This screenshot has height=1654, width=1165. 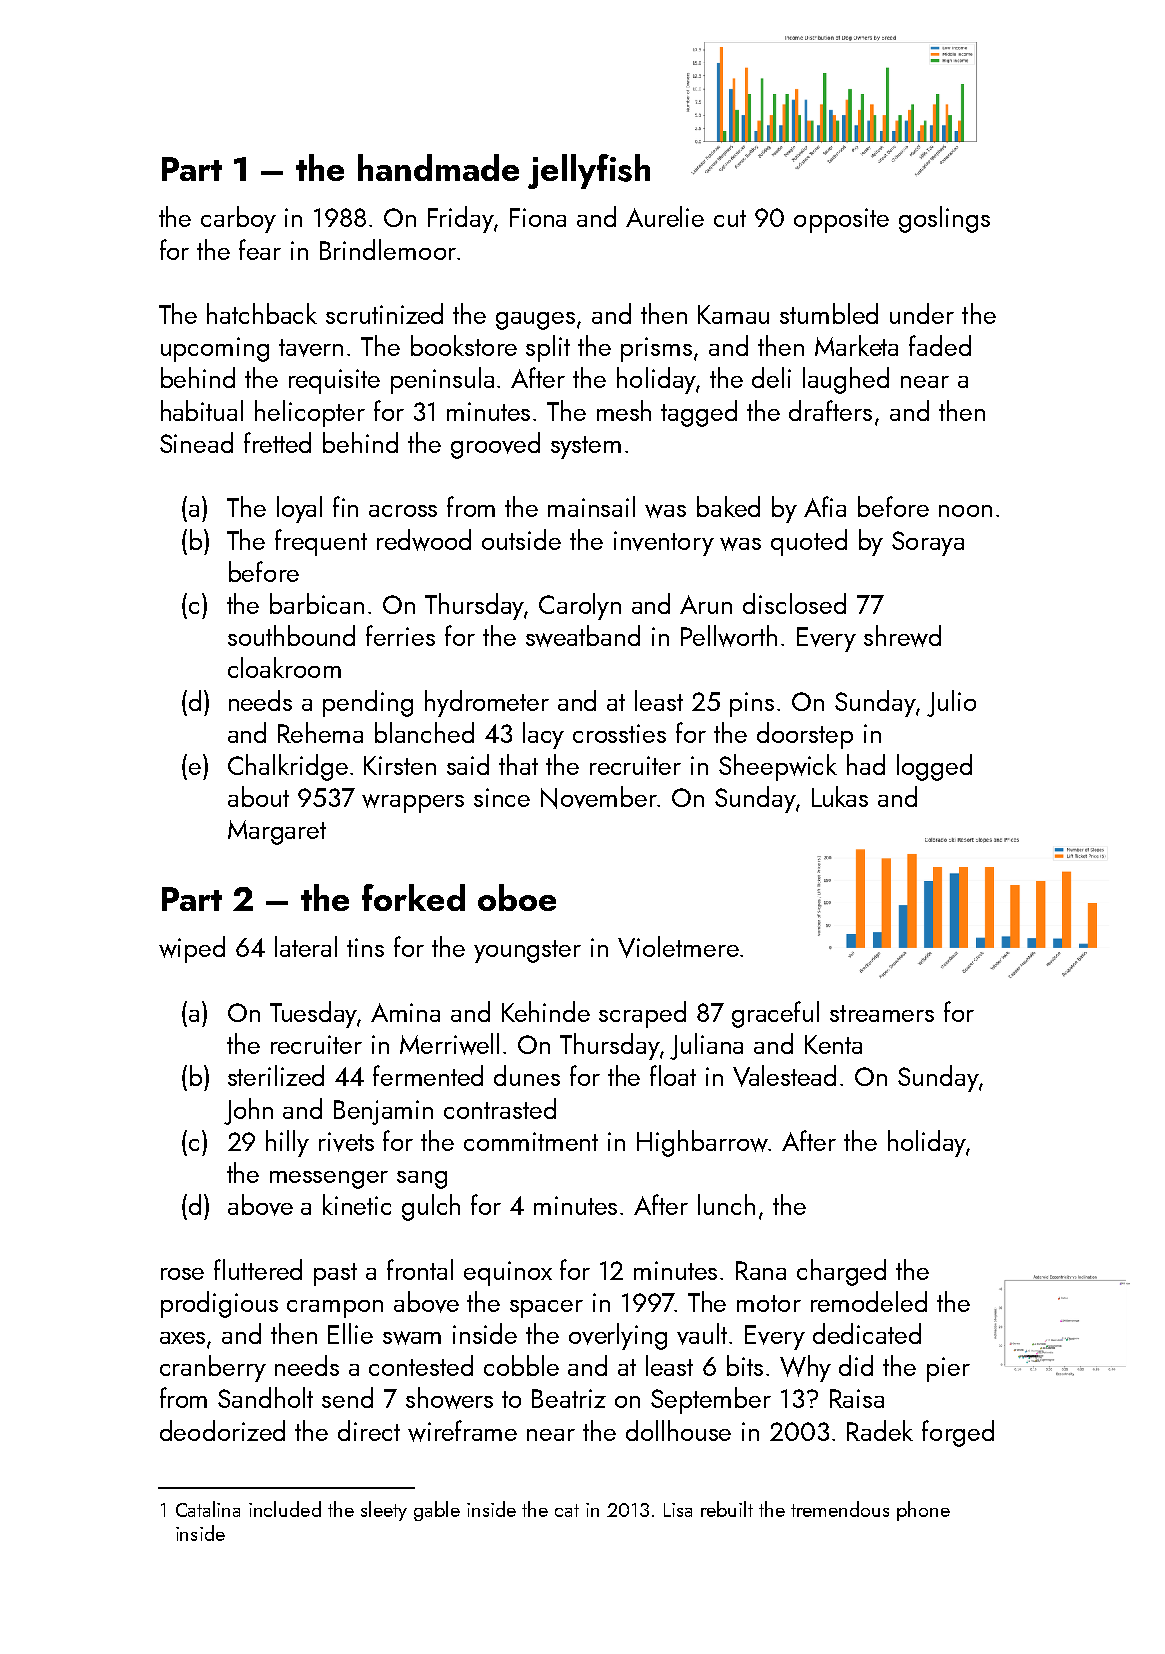 What do you see at coordinates (291, 635) in the screenshot?
I see `southbound` at bounding box center [291, 635].
